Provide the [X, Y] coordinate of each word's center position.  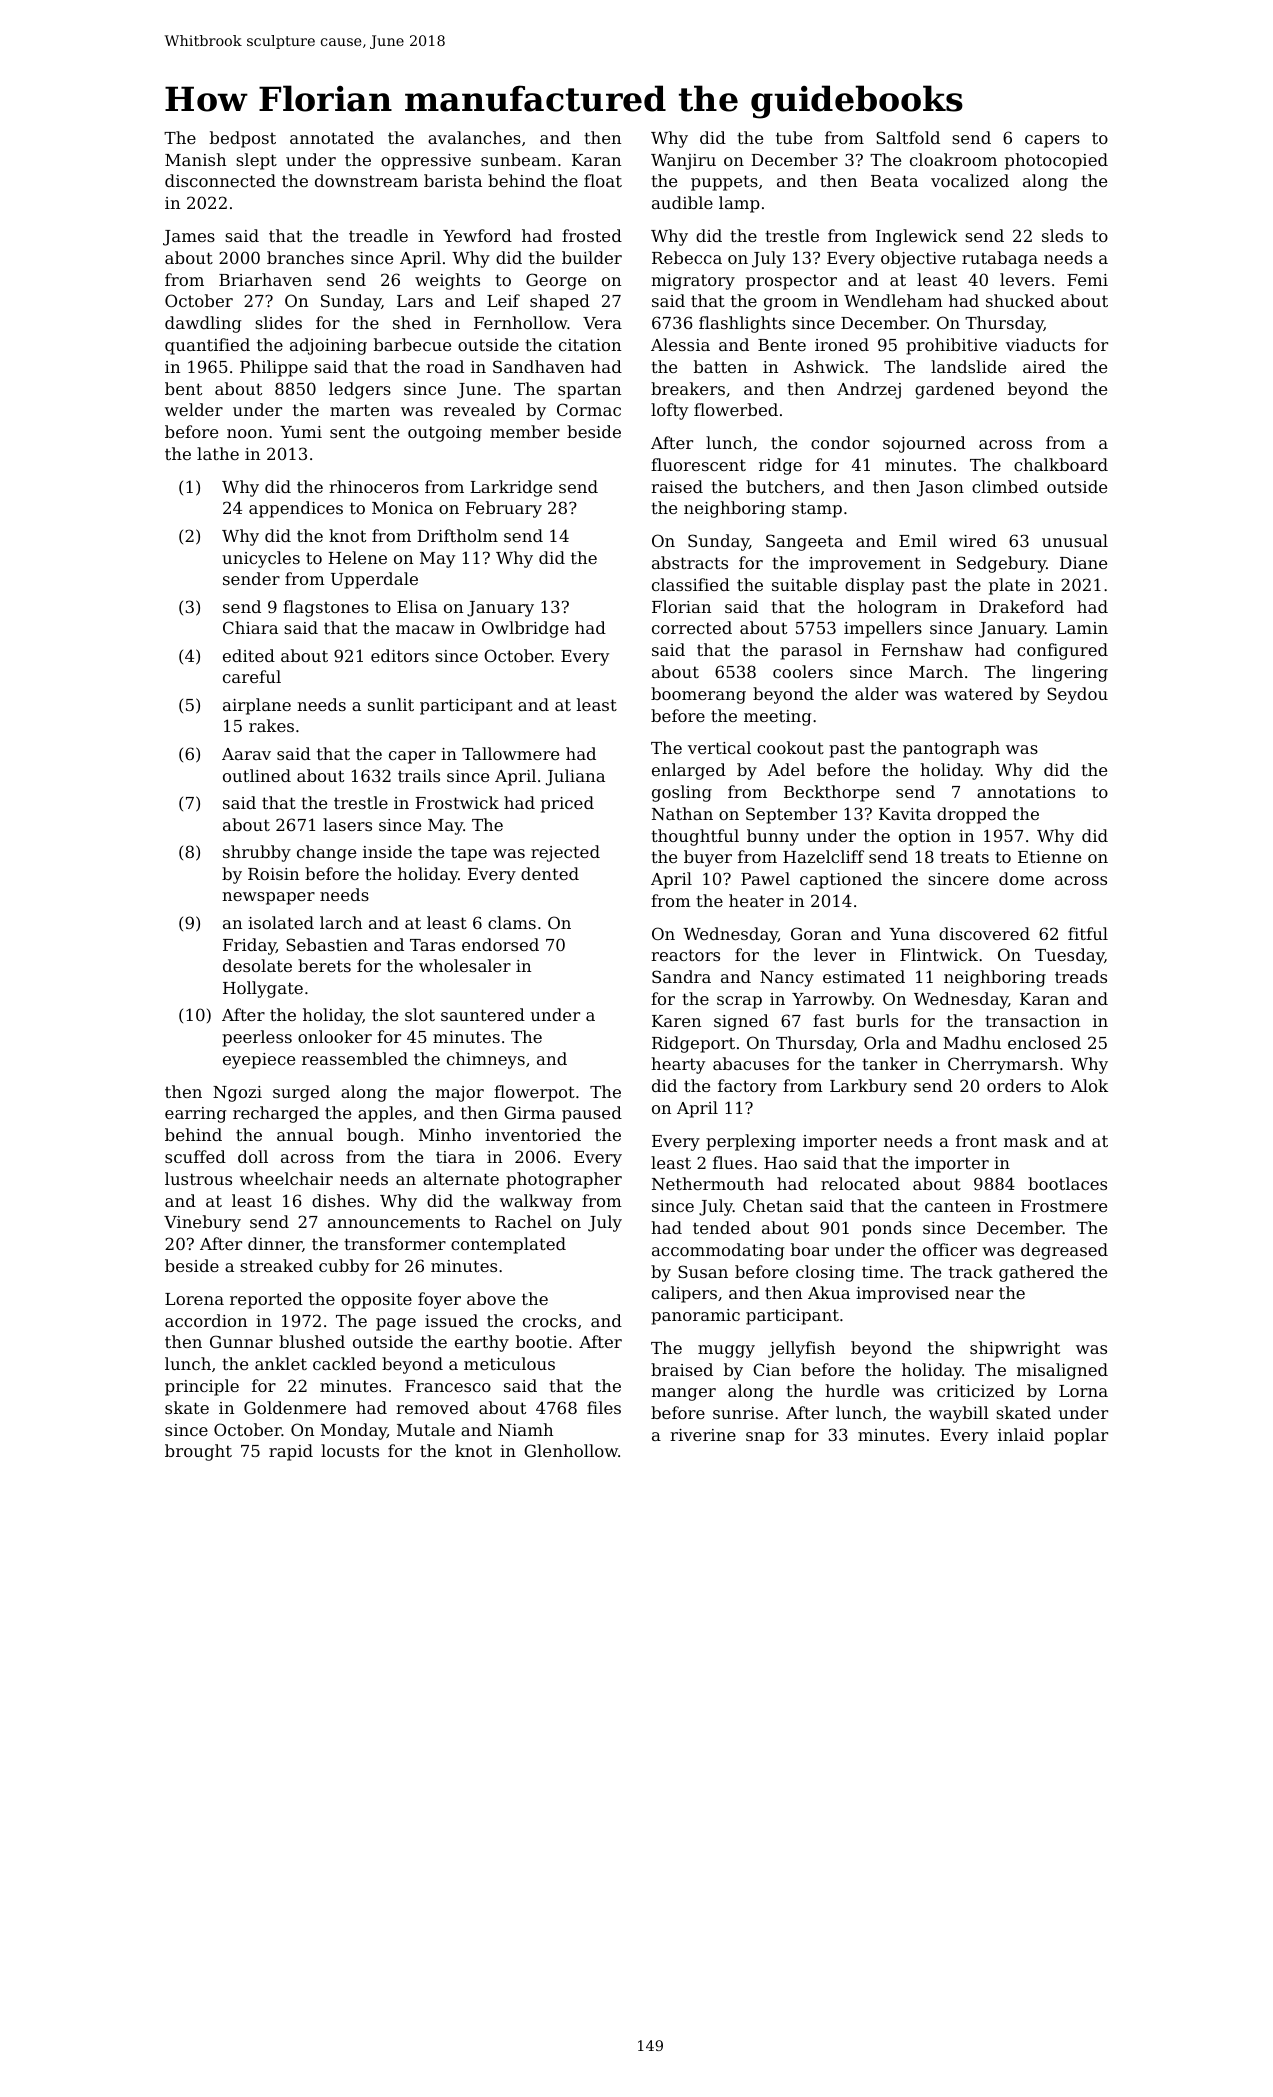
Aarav [246, 754]
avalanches [474, 137]
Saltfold [908, 137]
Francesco [448, 1386]
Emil [918, 540]
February [503, 509]
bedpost [243, 139]
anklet [281, 1363]
